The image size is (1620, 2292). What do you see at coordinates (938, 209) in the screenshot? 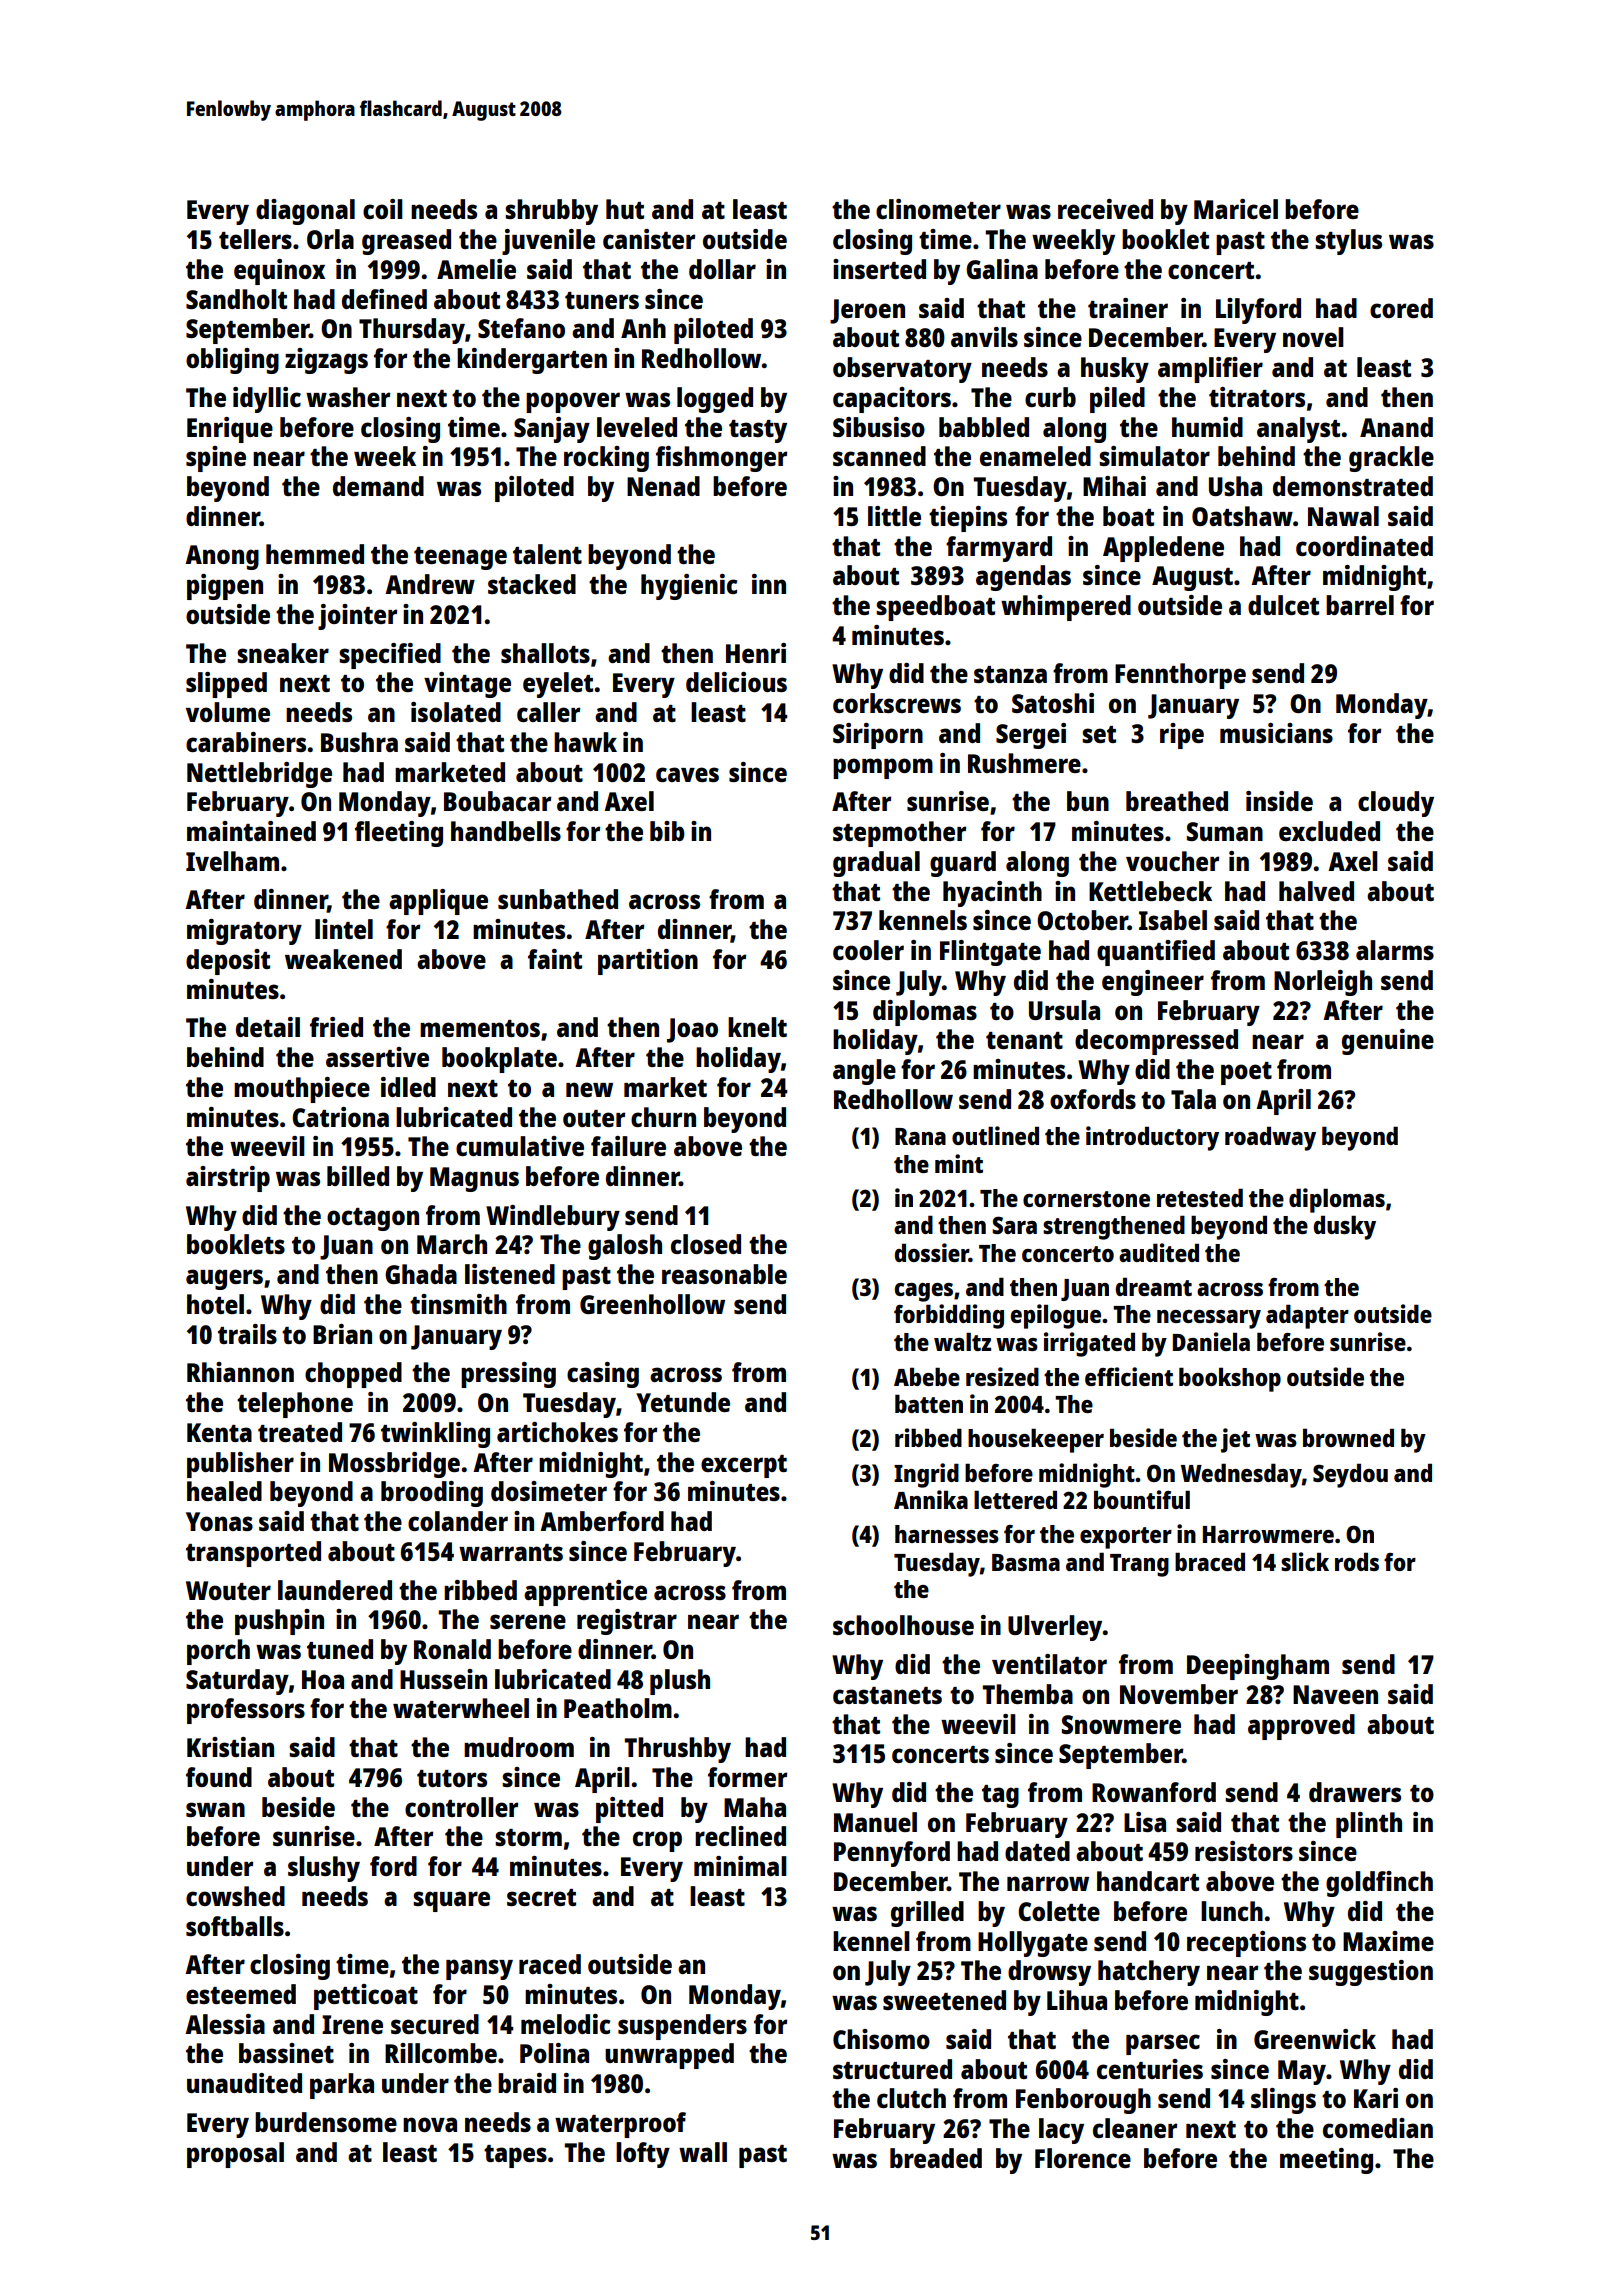
I see `clinometer` at bounding box center [938, 209].
